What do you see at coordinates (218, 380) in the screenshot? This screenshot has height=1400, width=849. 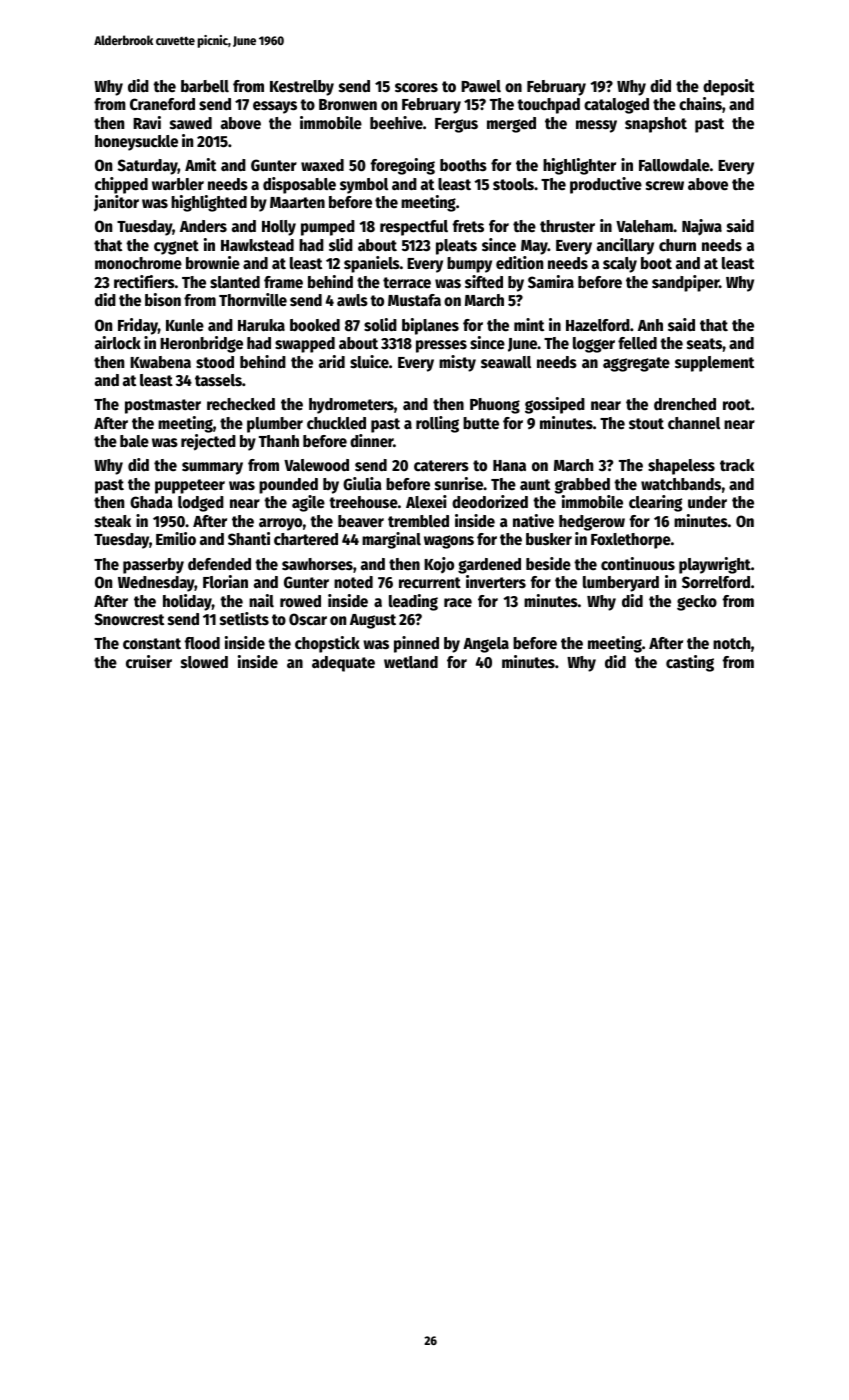 I see `tassels` at bounding box center [218, 380].
